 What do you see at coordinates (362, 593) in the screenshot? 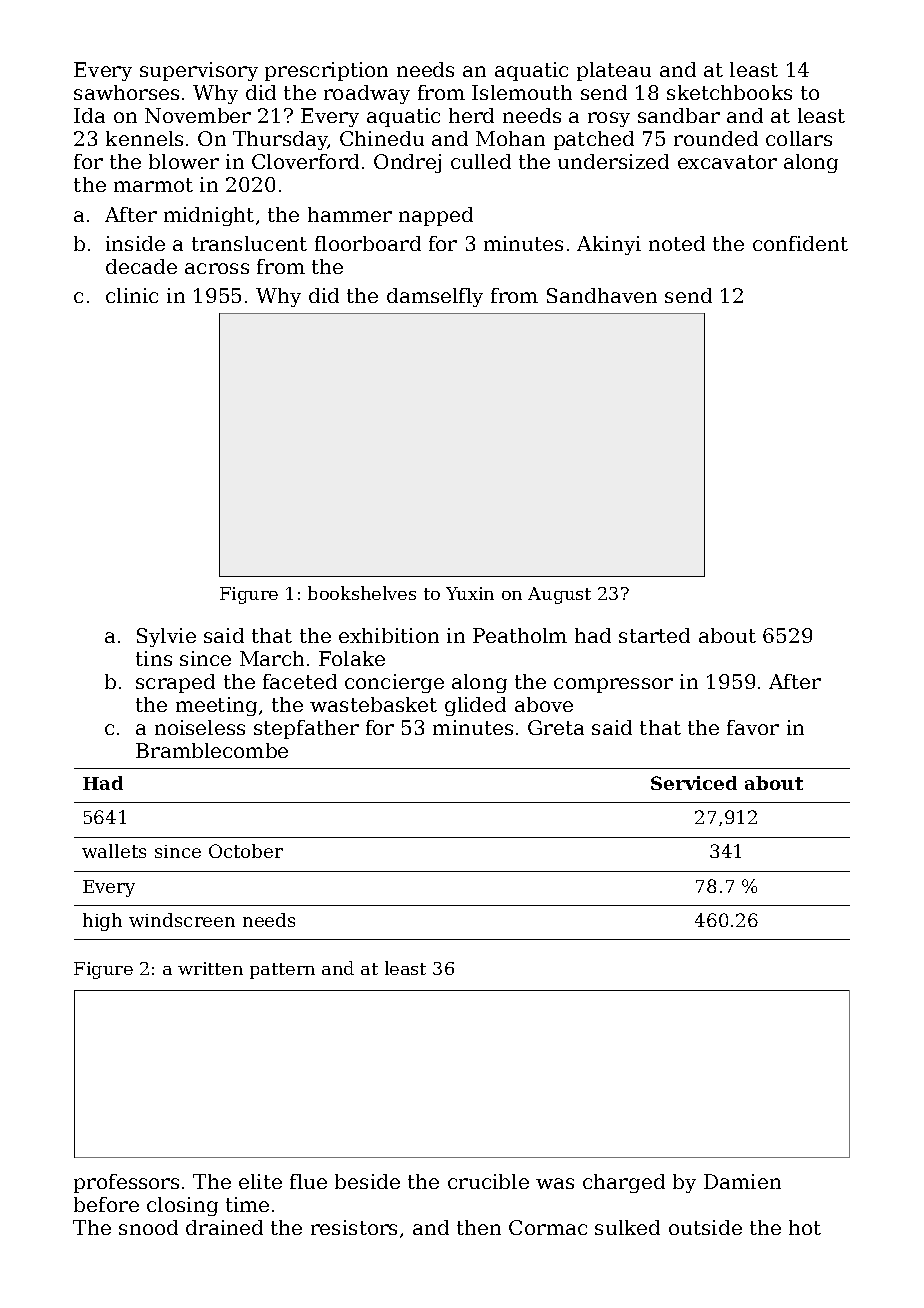
I see `bookshelves` at bounding box center [362, 593].
